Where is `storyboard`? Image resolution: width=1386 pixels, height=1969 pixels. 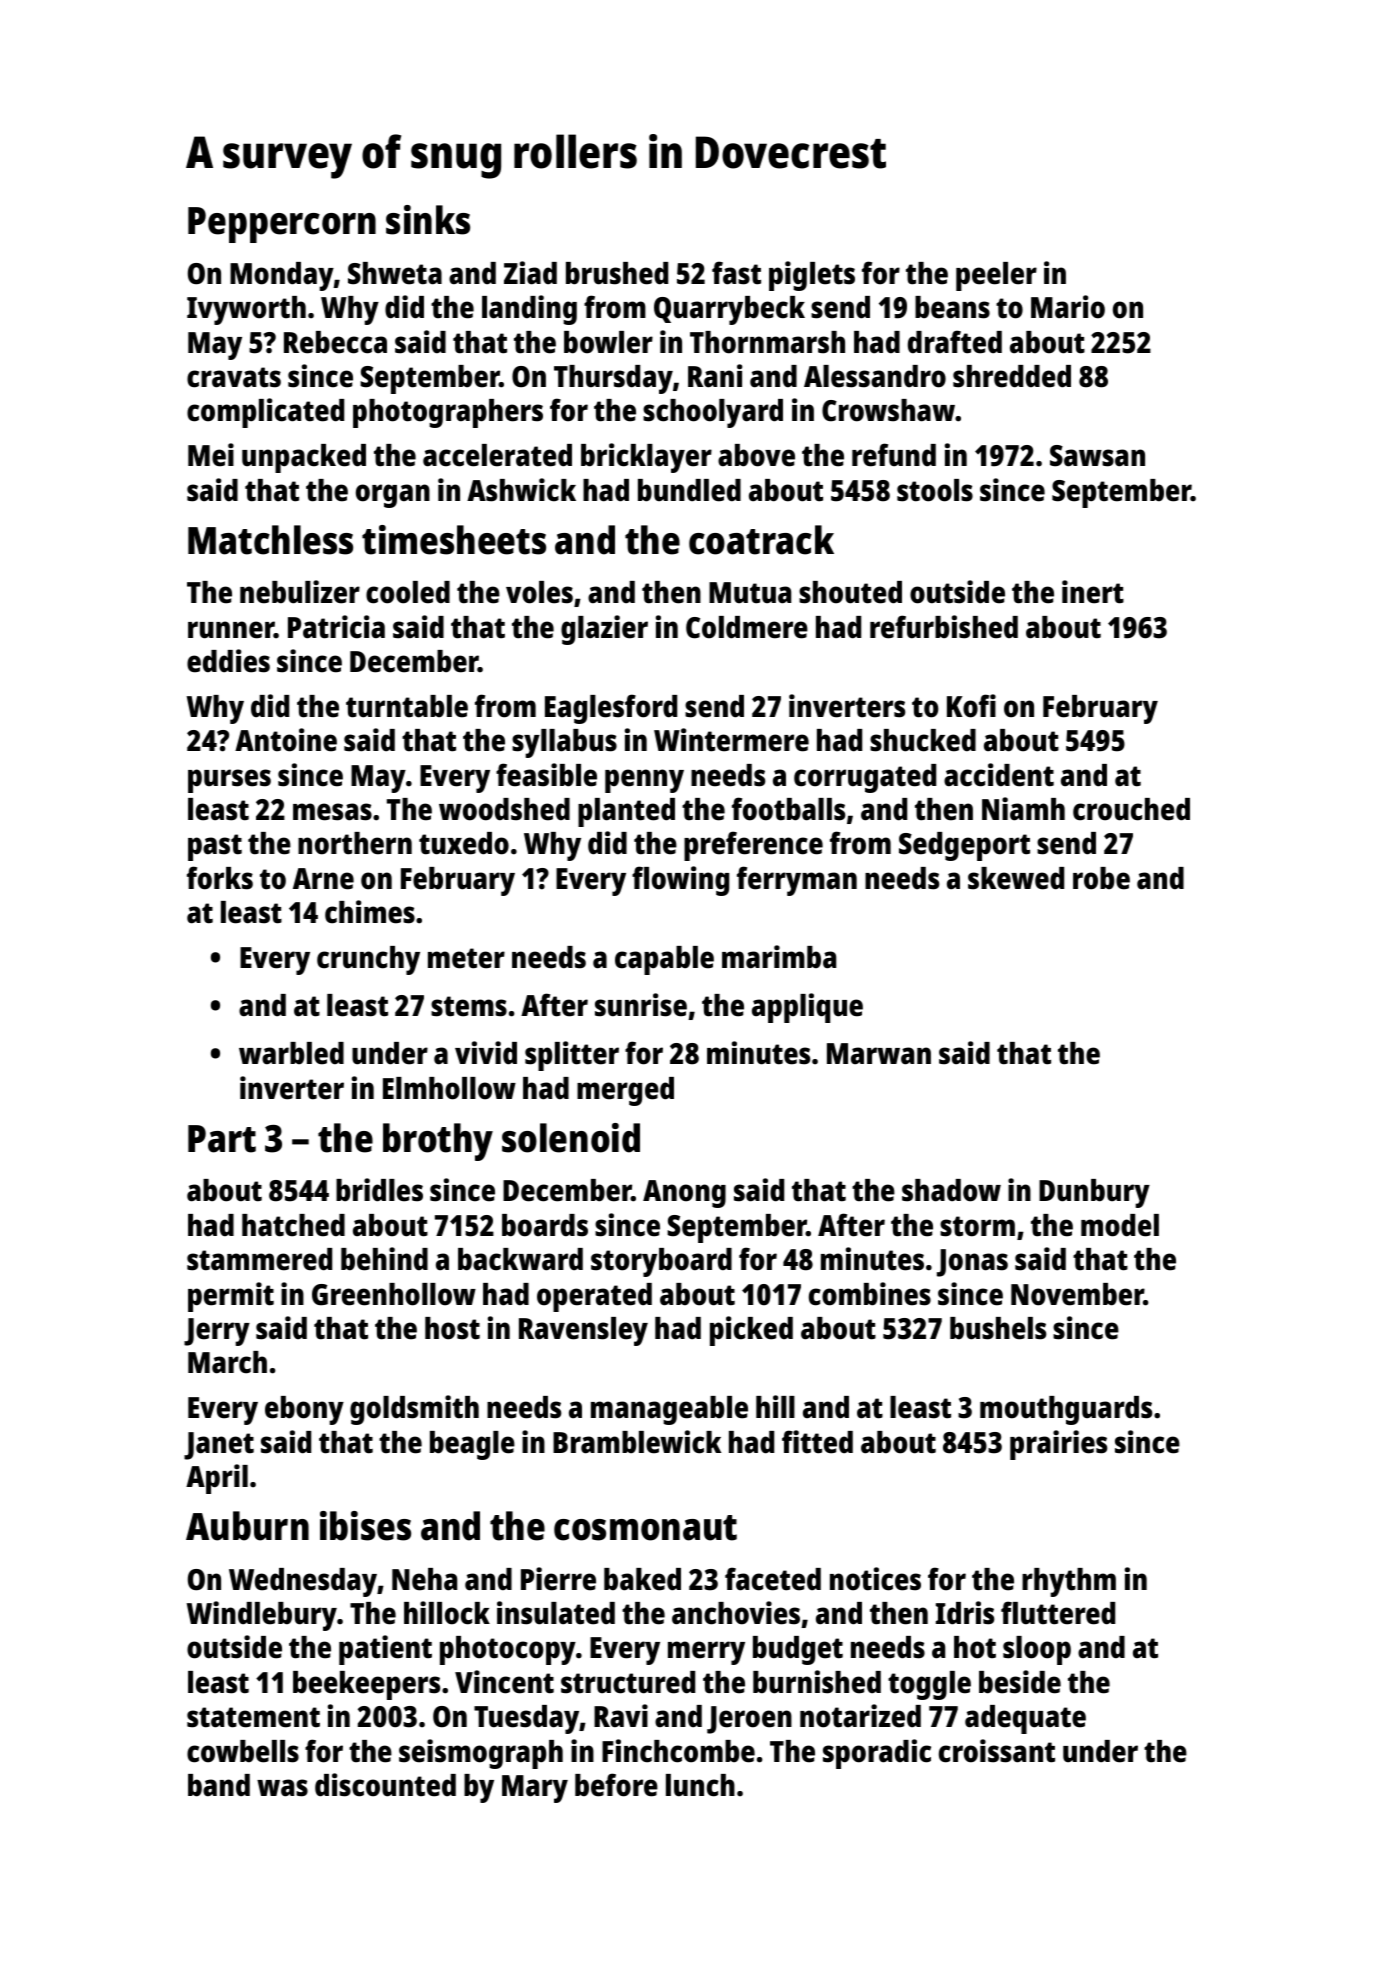
storyboard is located at coordinates (661, 1262).
